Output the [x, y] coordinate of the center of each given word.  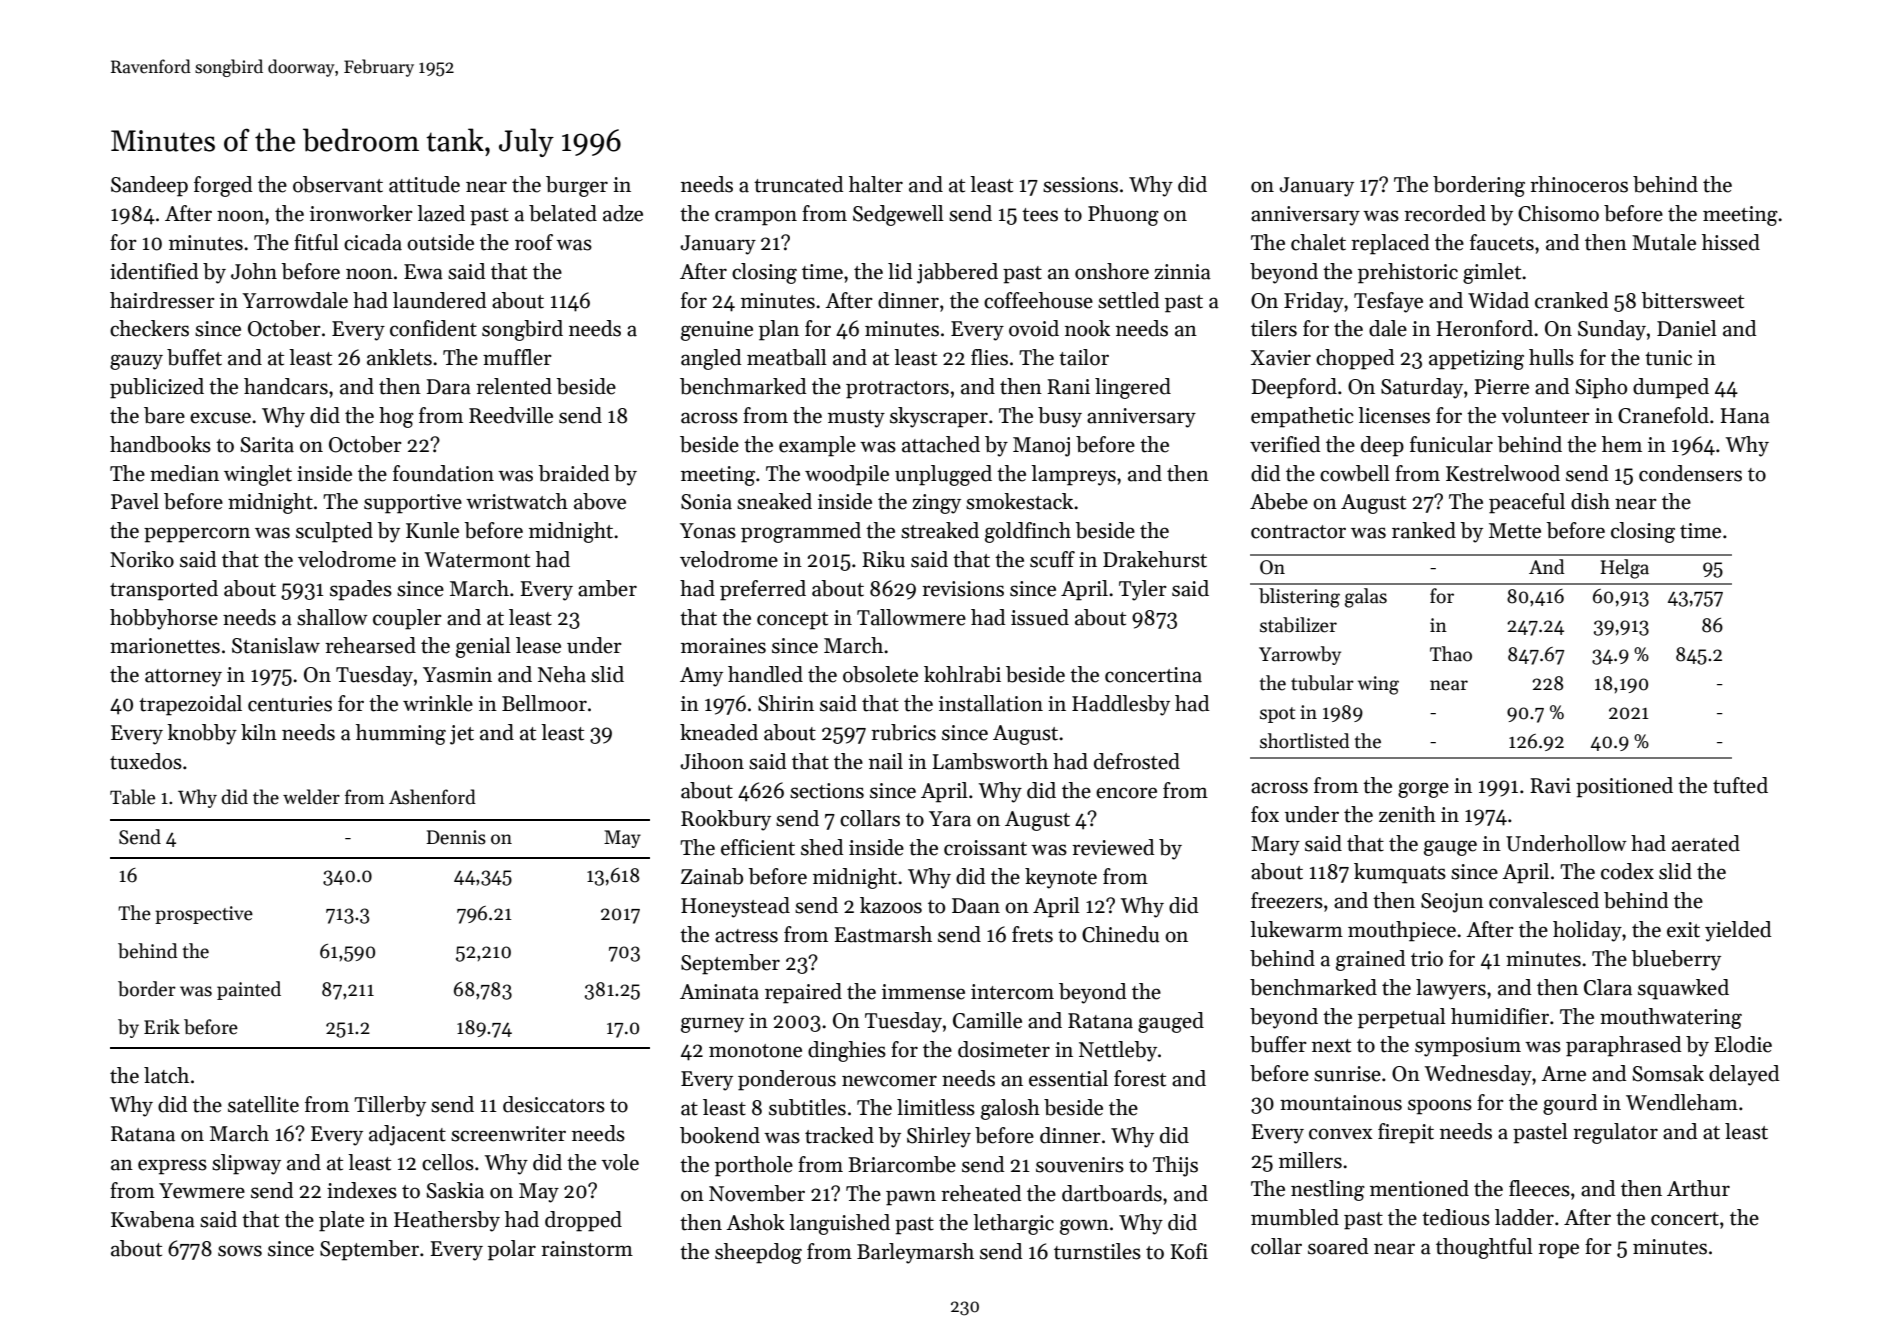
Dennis [456, 837]
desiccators [554, 1104]
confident [433, 328]
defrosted [1137, 761]
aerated [1706, 843]
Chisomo [1558, 213]
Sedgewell [898, 215]
